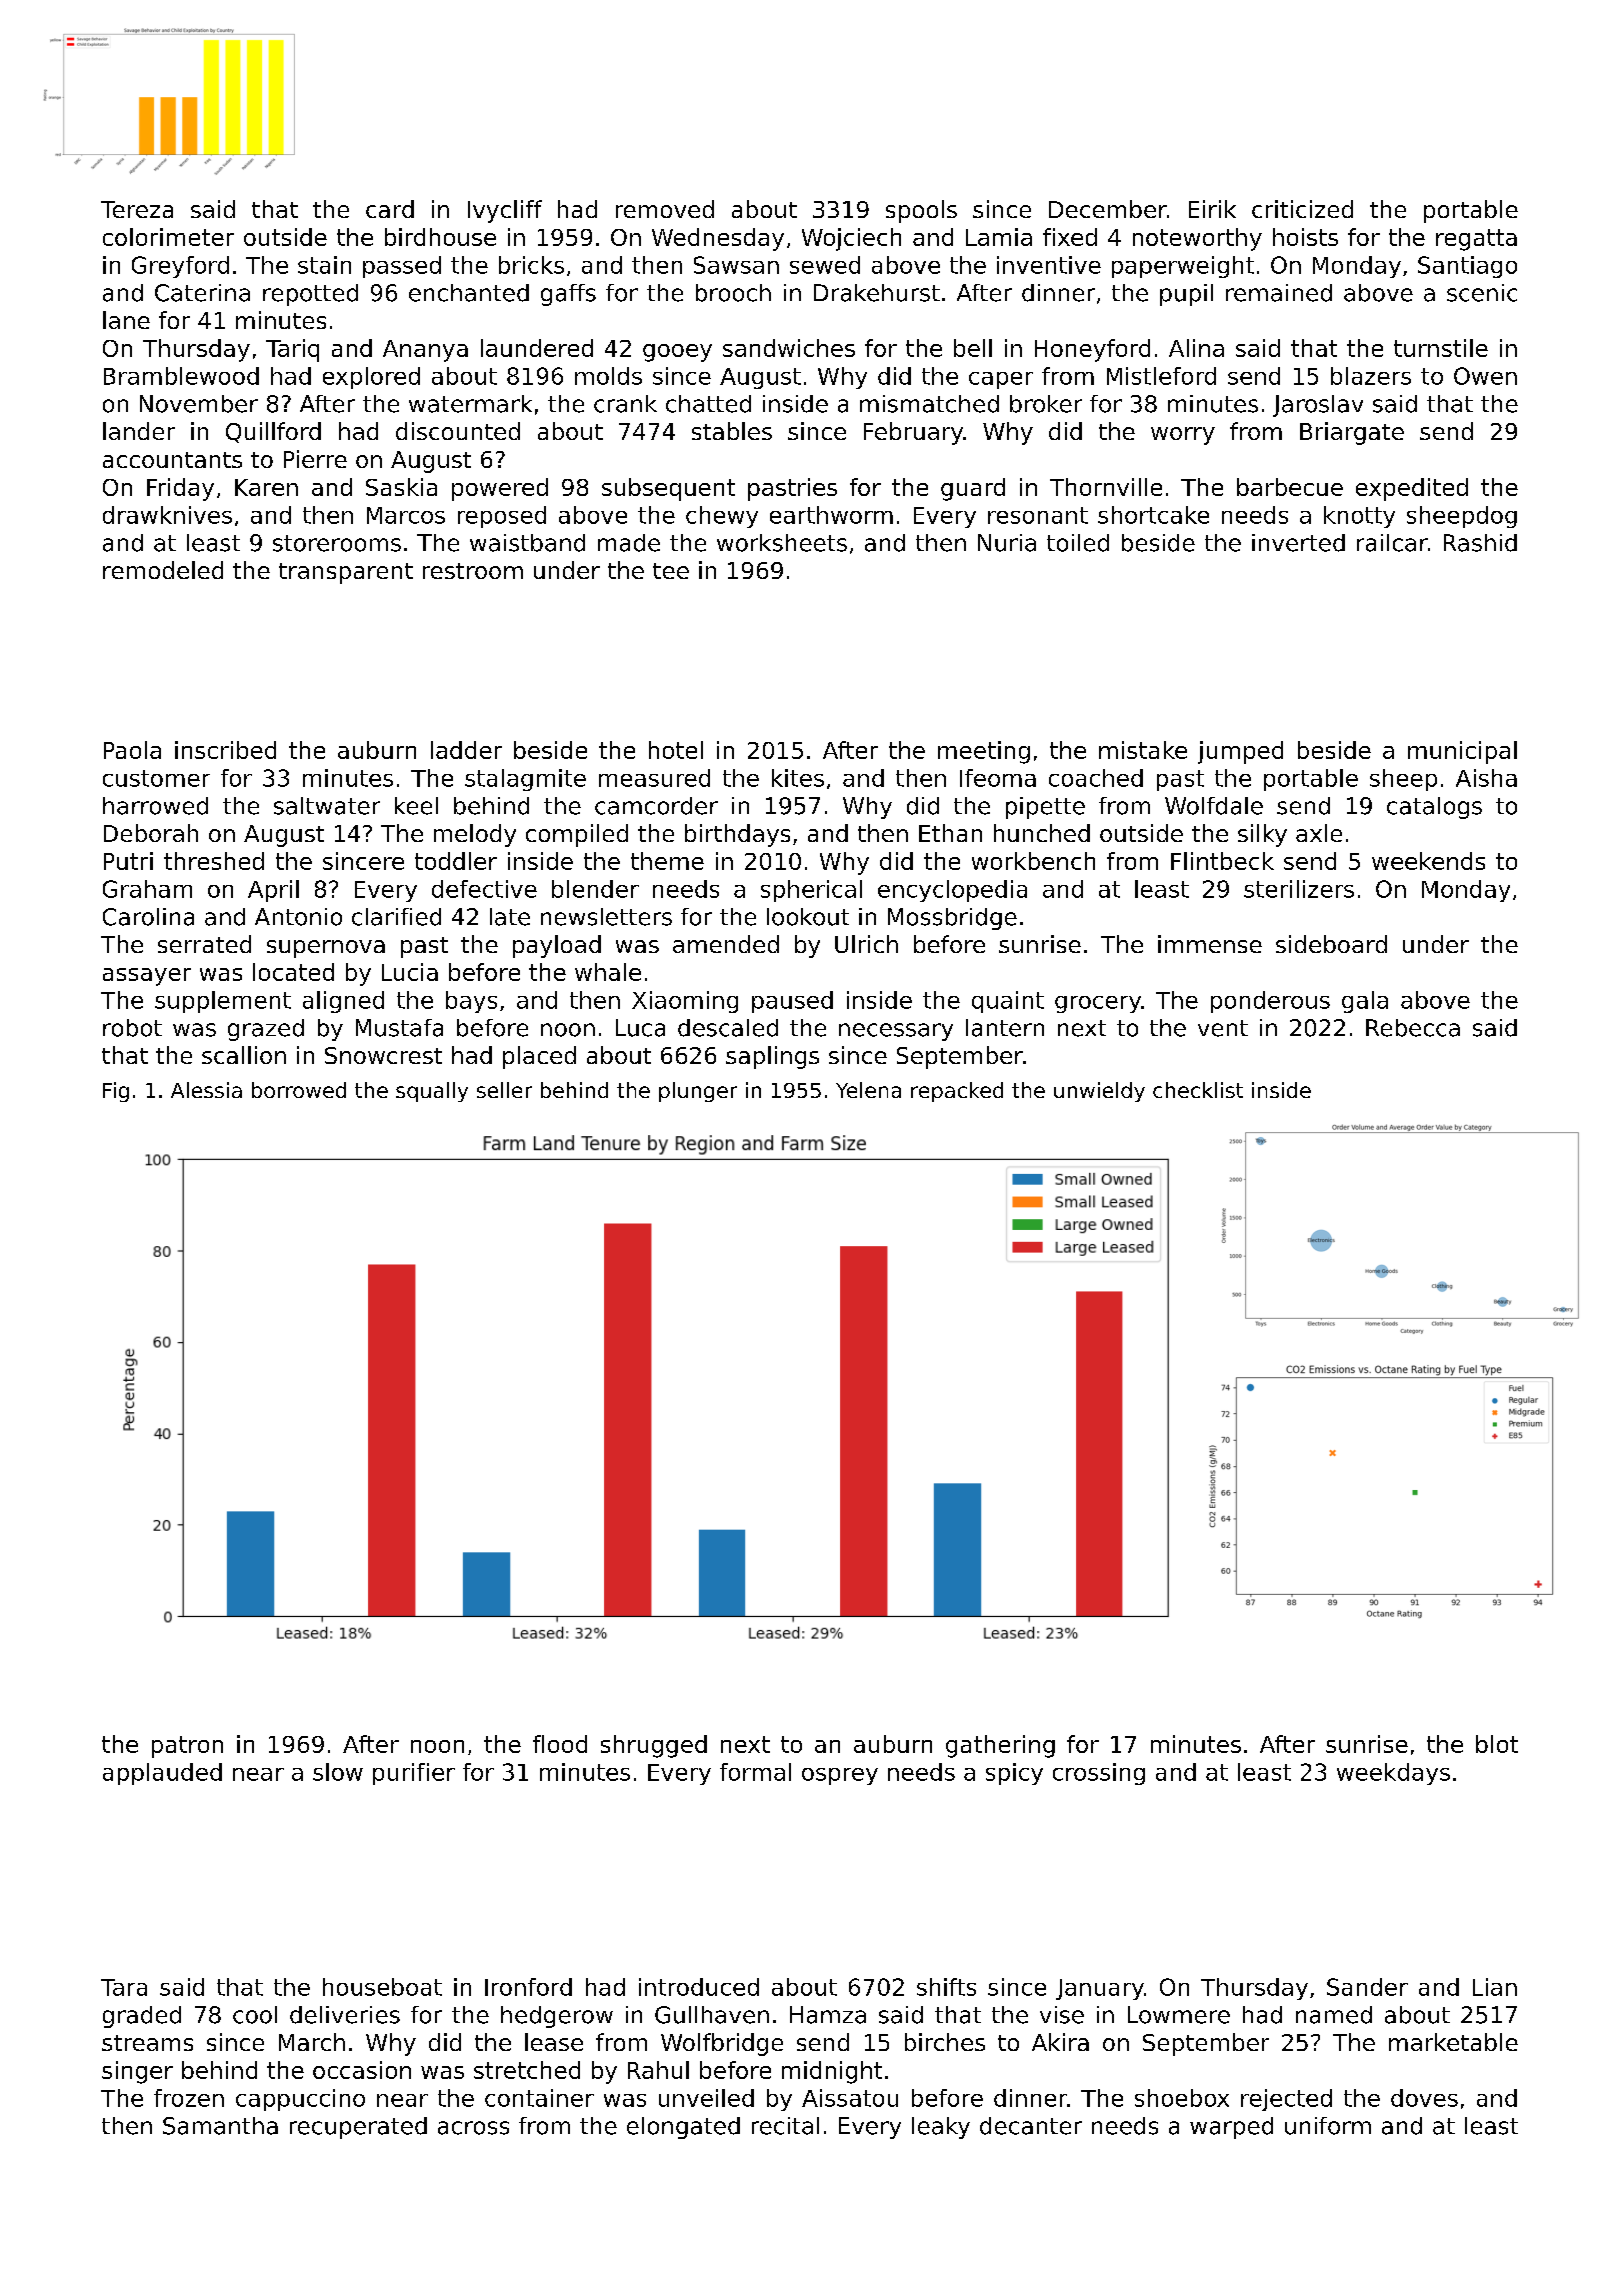  Describe the element at coordinates (868, 1090) in the screenshot. I see `Yelena` at that location.
